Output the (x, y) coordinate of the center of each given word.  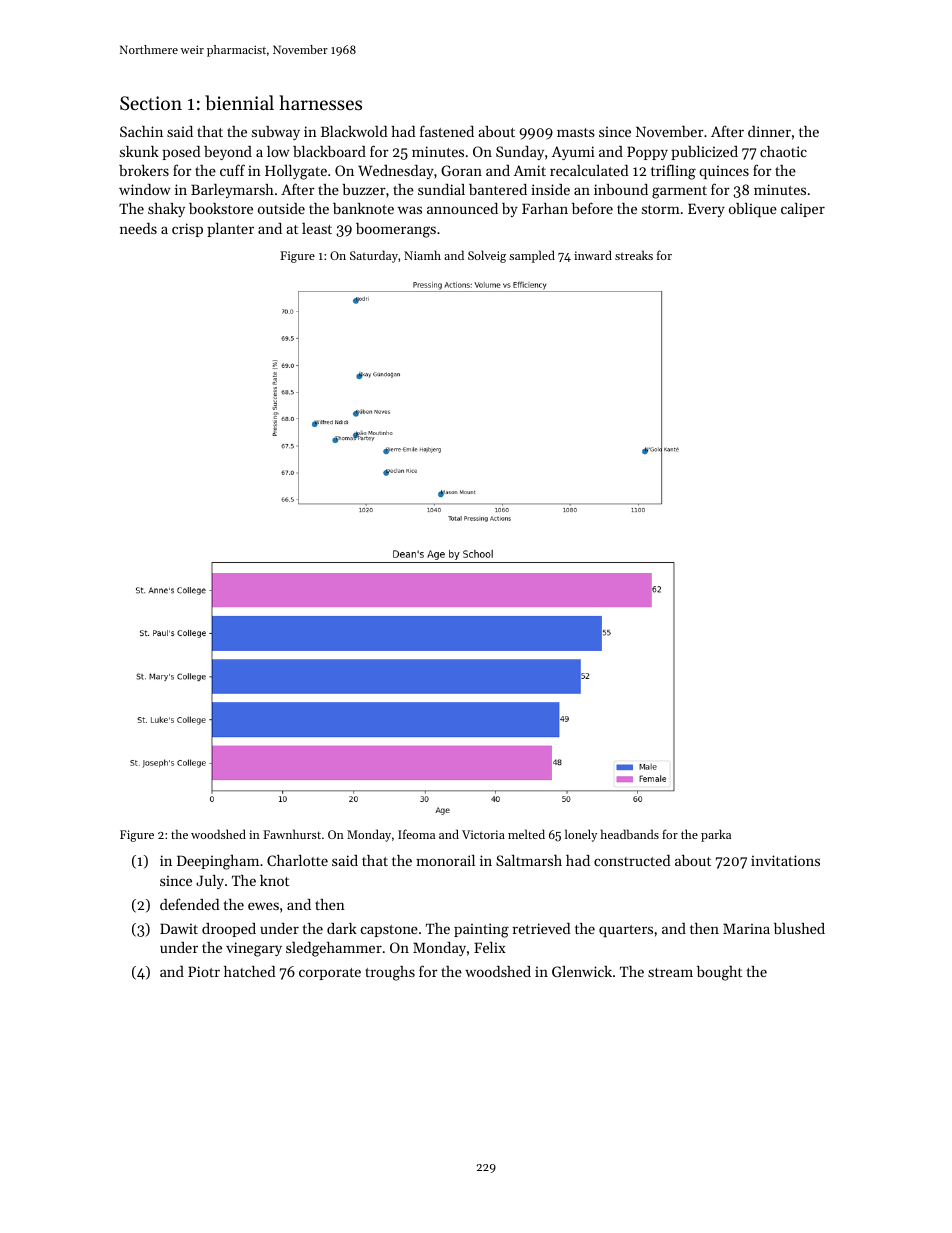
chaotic (783, 151)
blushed (799, 928)
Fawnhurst (292, 834)
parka (716, 835)
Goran (461, 170)
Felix (490, 947)
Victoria (483, 834)
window (145, 189)
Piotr (204, 971)
